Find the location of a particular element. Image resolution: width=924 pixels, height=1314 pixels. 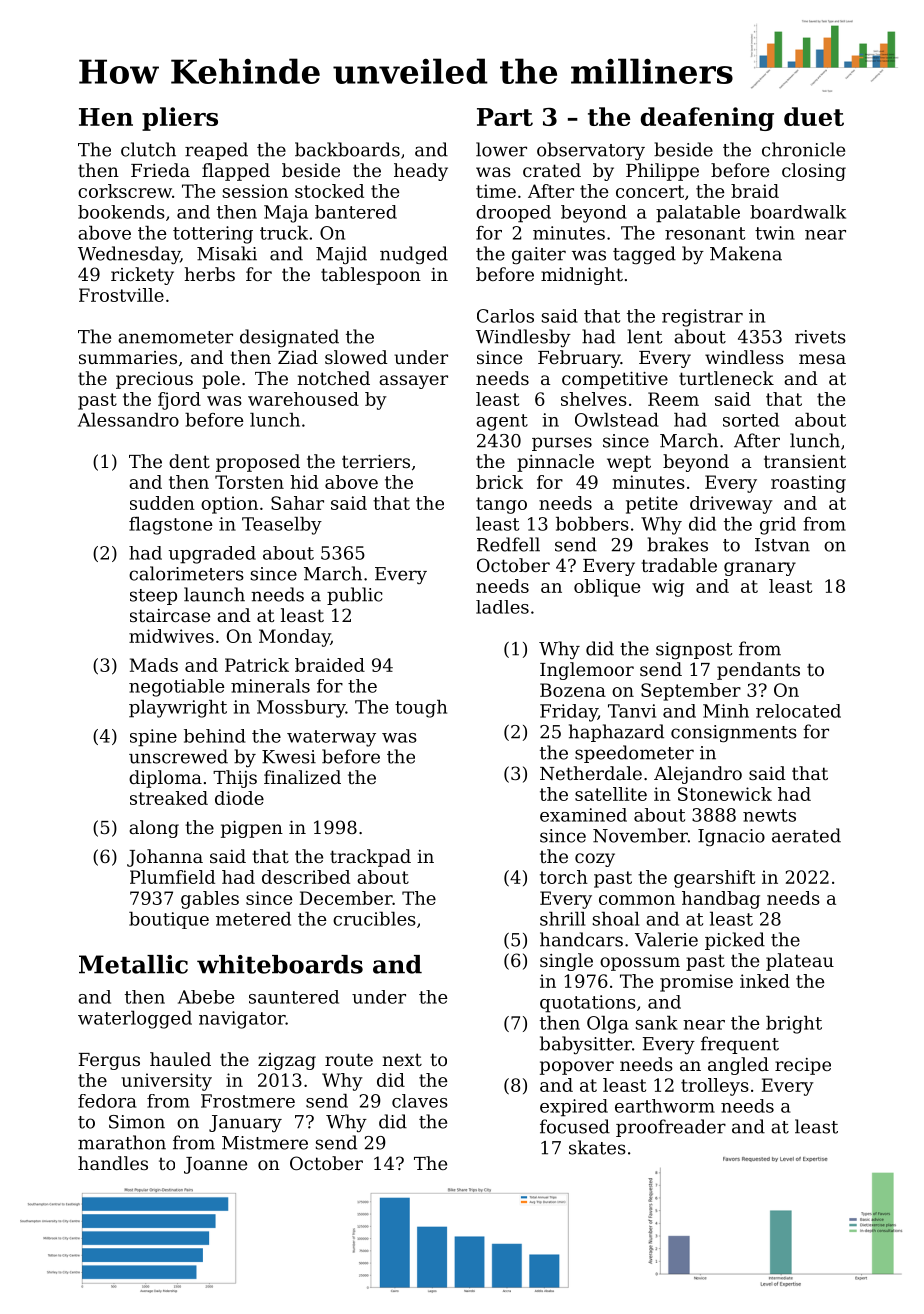

Mads is located at coordinates (154, 665).
